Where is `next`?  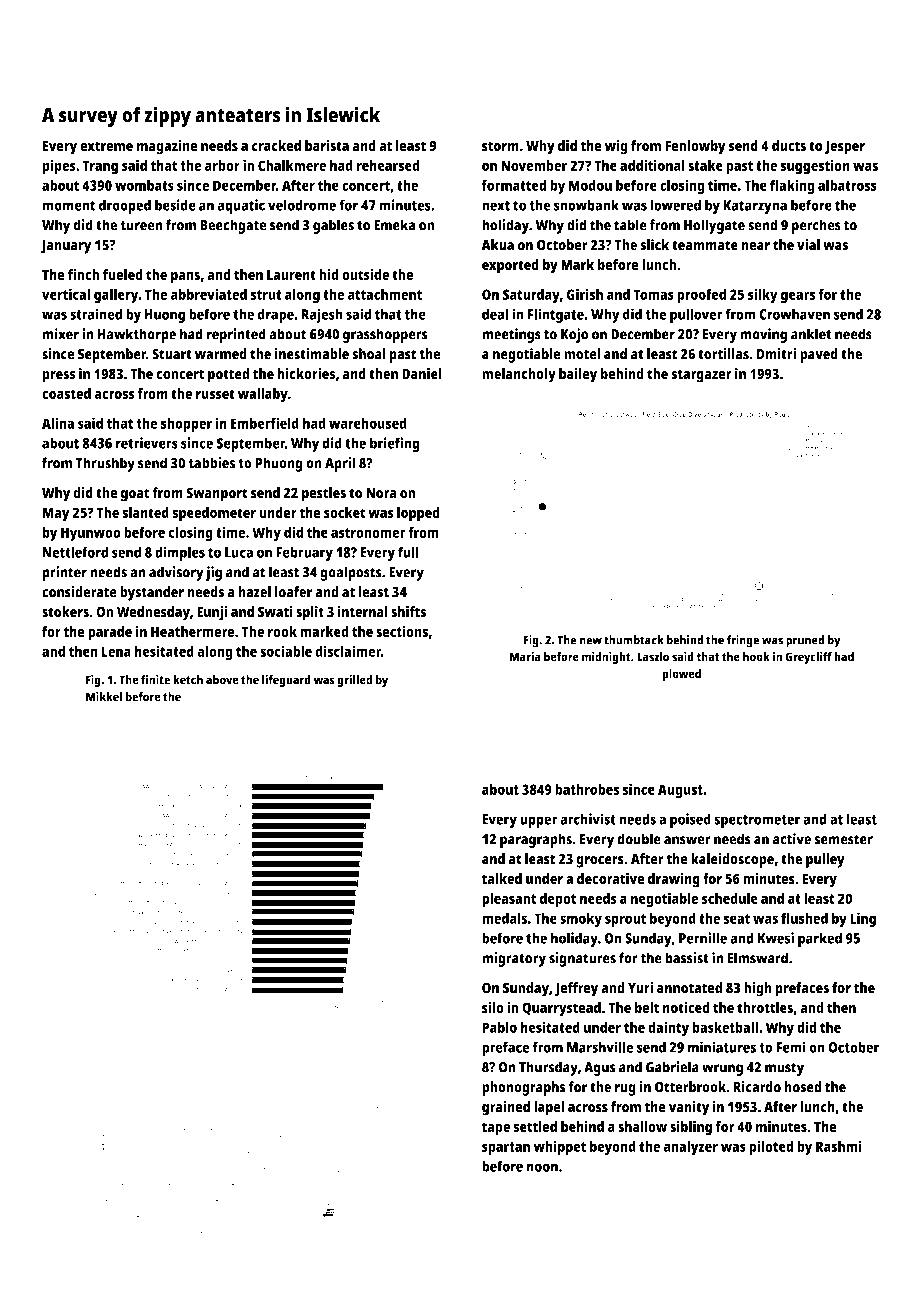
next is located at coordinates (496, 206).
